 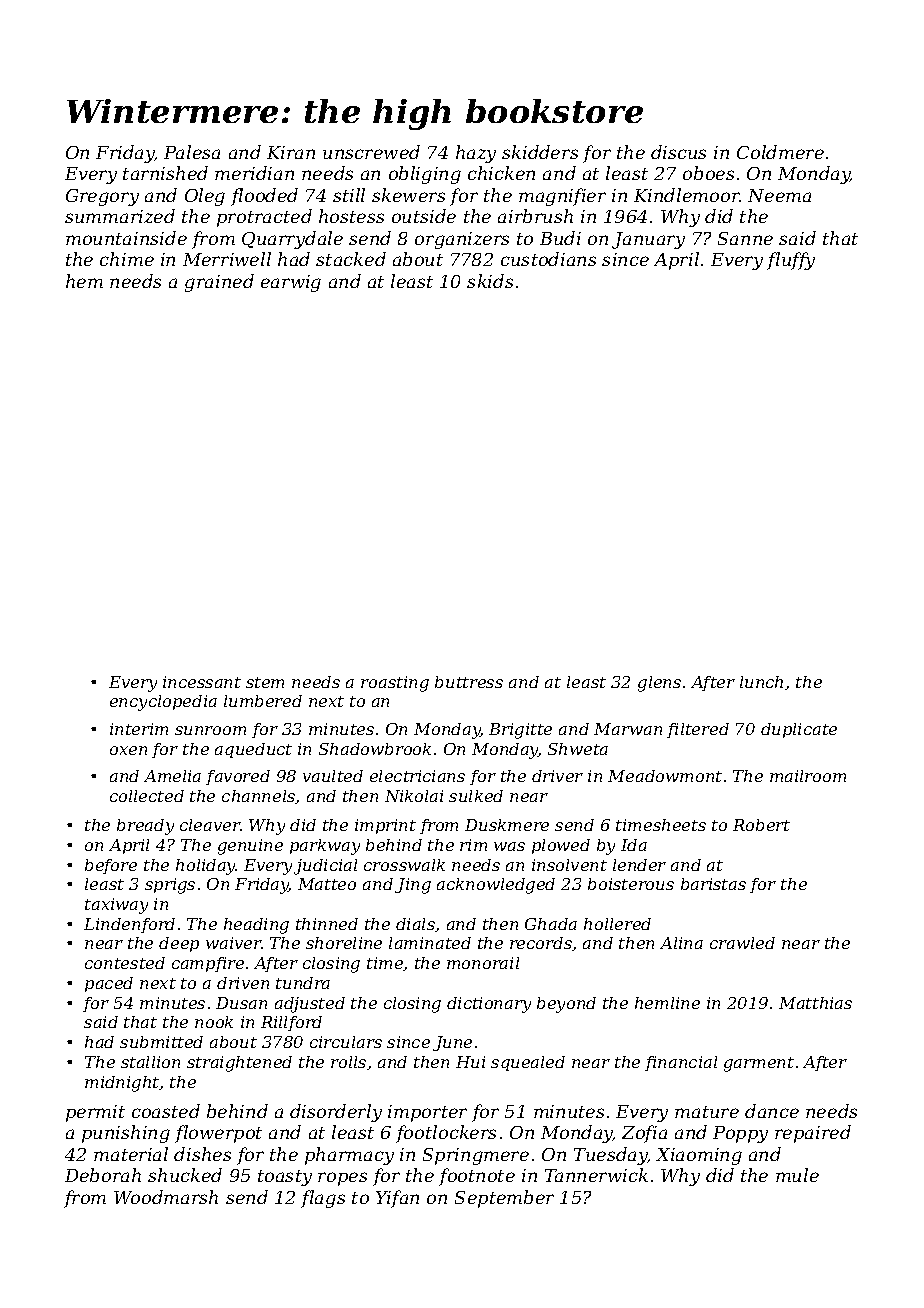 I want to click on roasting, so click(x=395, y=684).
